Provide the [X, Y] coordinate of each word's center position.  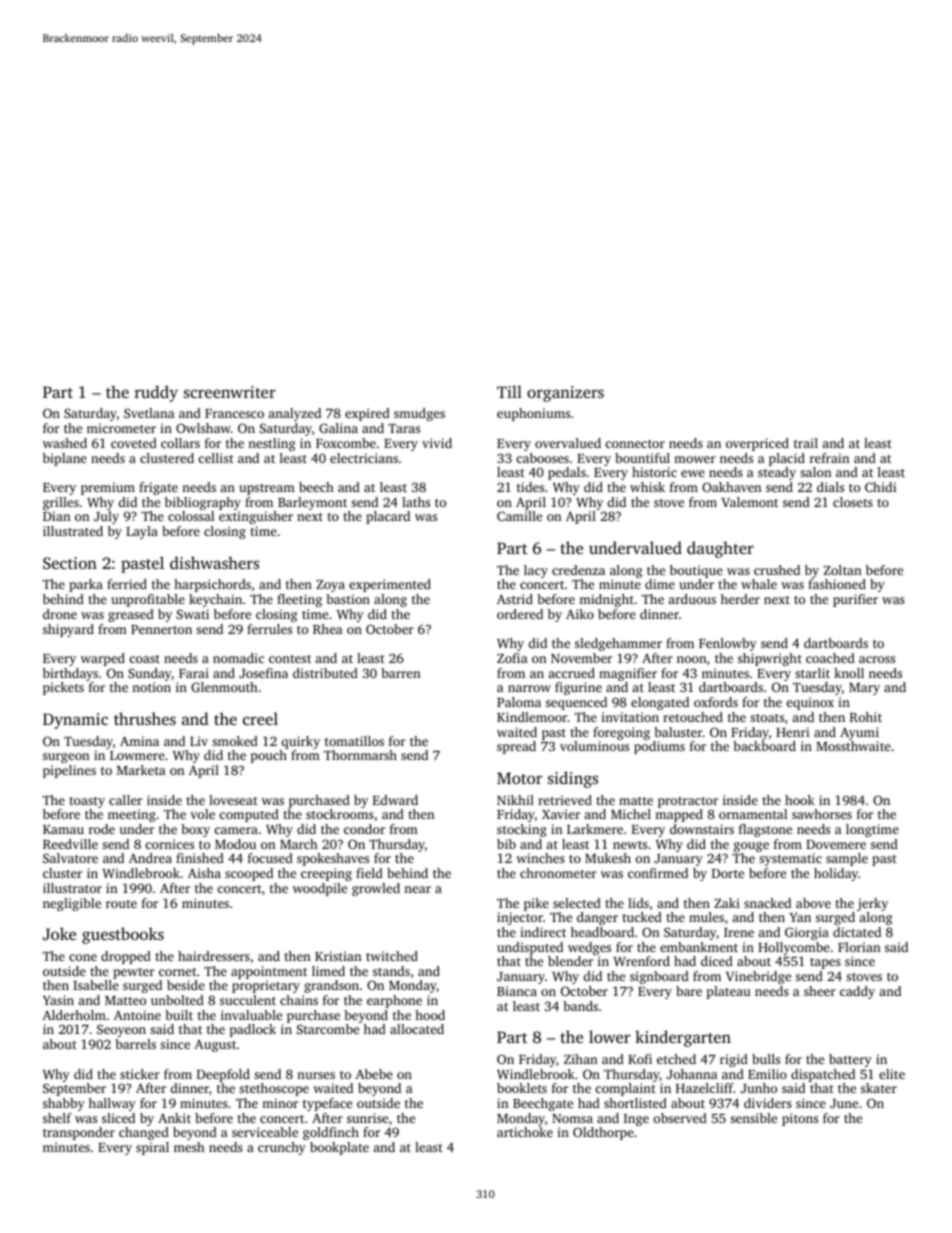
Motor [519, 778]
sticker [140, 1074]
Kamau [63, 829]
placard [388, 517]
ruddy [156, 393]
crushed [777, 570]
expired [367, 414]
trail [806, 443]
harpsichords [212, 585]
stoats [767, 718]
